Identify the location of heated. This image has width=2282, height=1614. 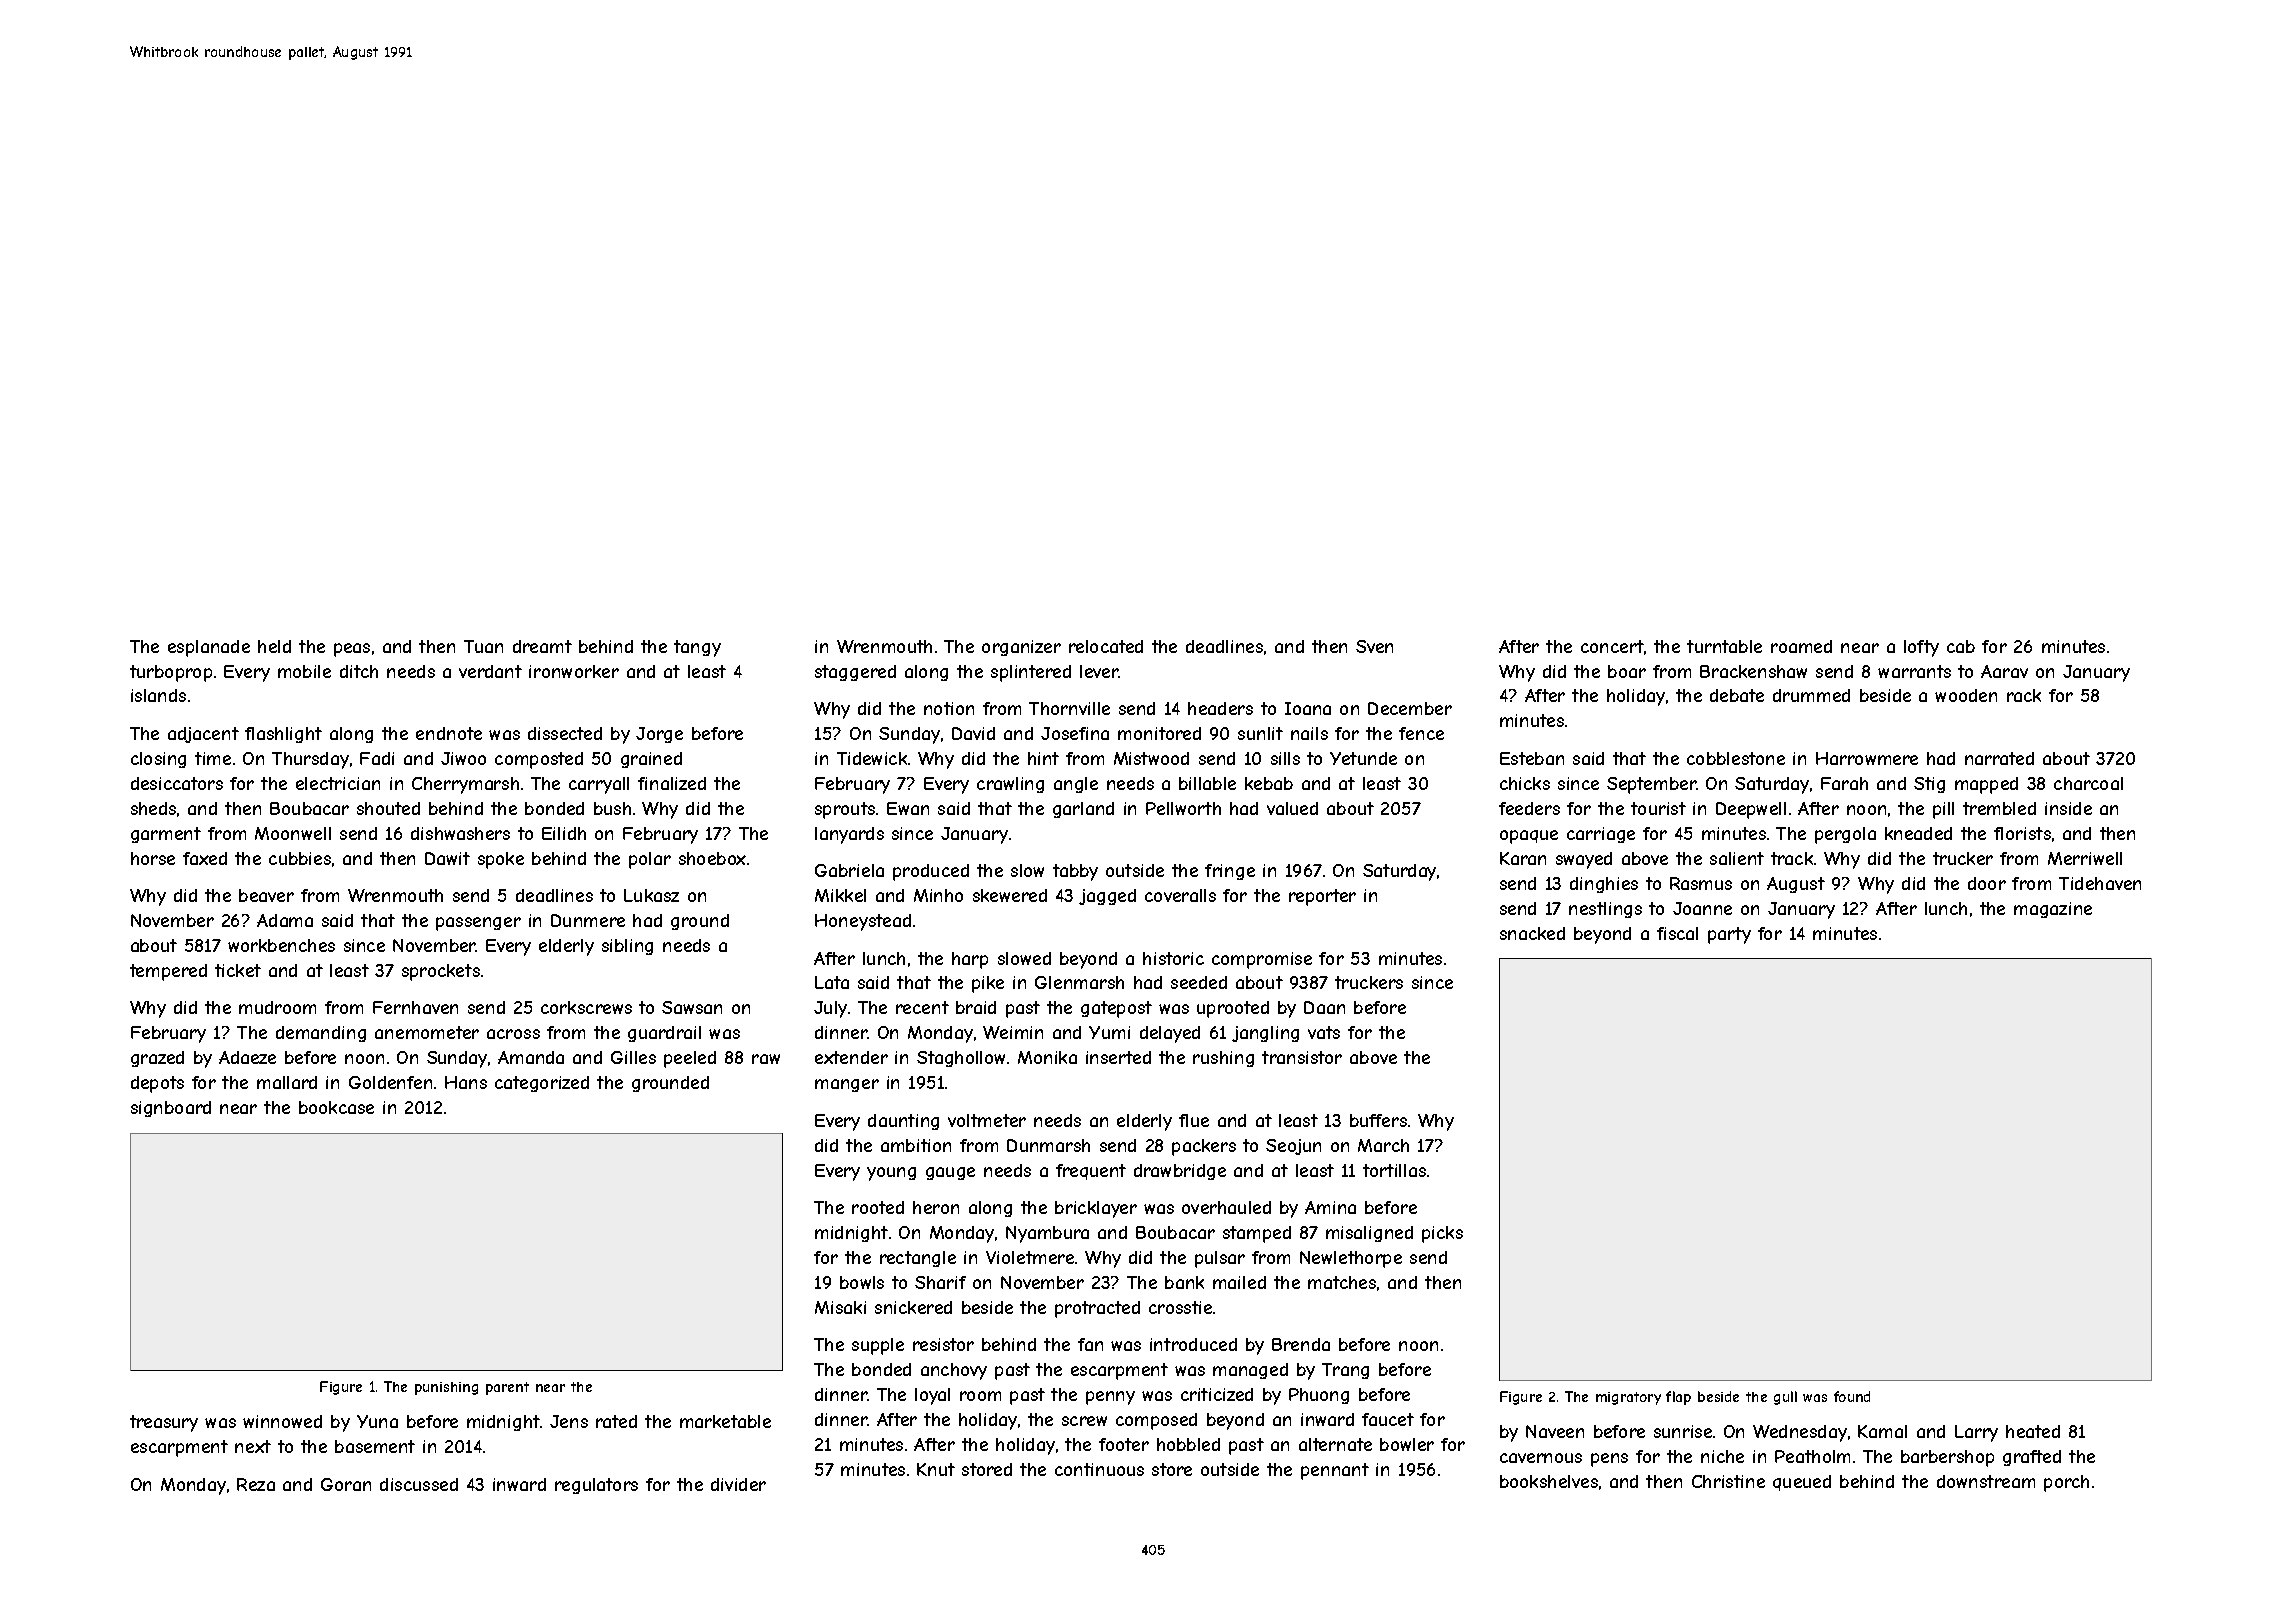
(2033, 1431).
